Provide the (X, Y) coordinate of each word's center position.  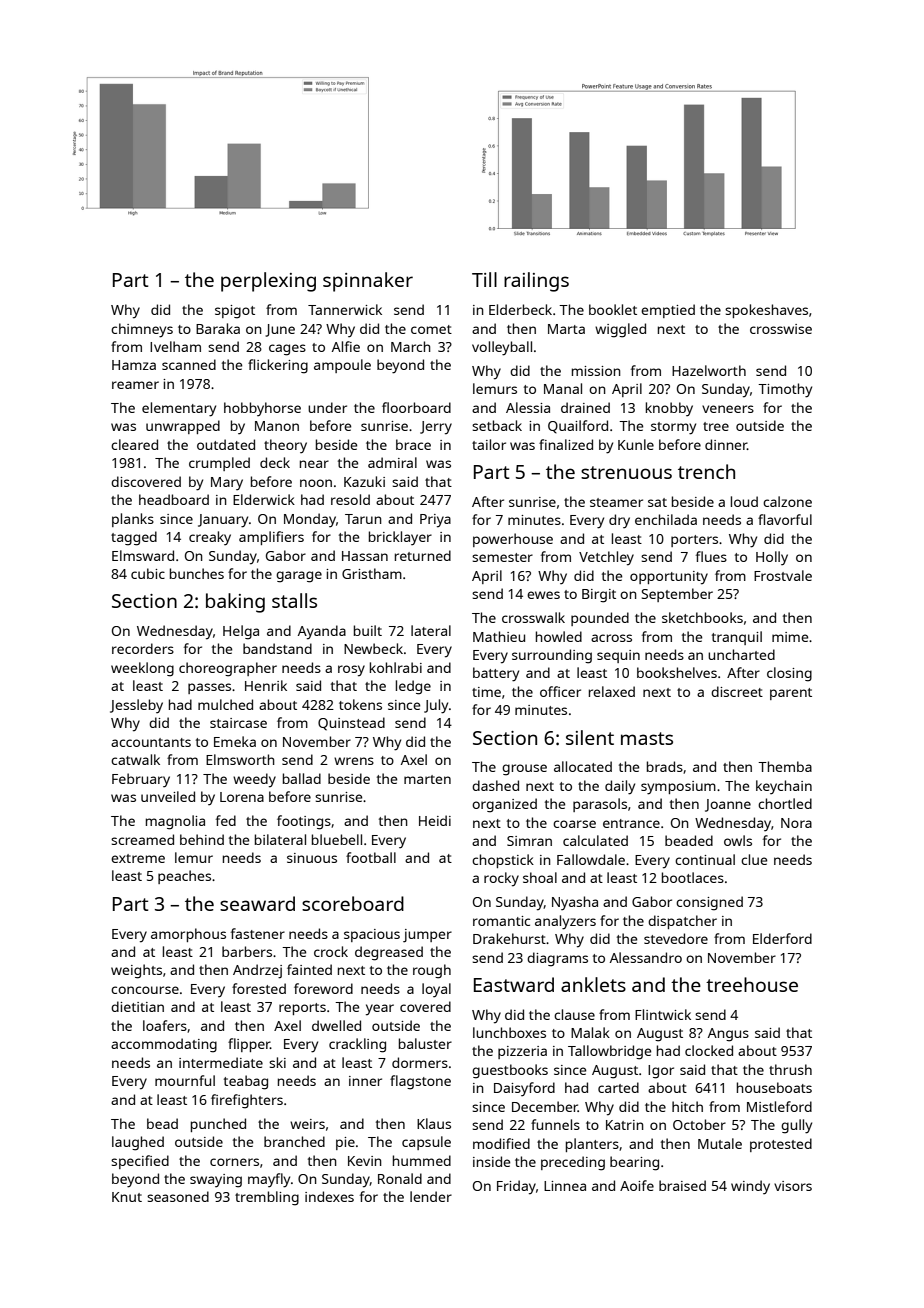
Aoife (637, 1185)
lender (431, 1196)
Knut (127, 1197)
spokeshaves (766, 311)
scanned (189, 364)
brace (413, 444)
